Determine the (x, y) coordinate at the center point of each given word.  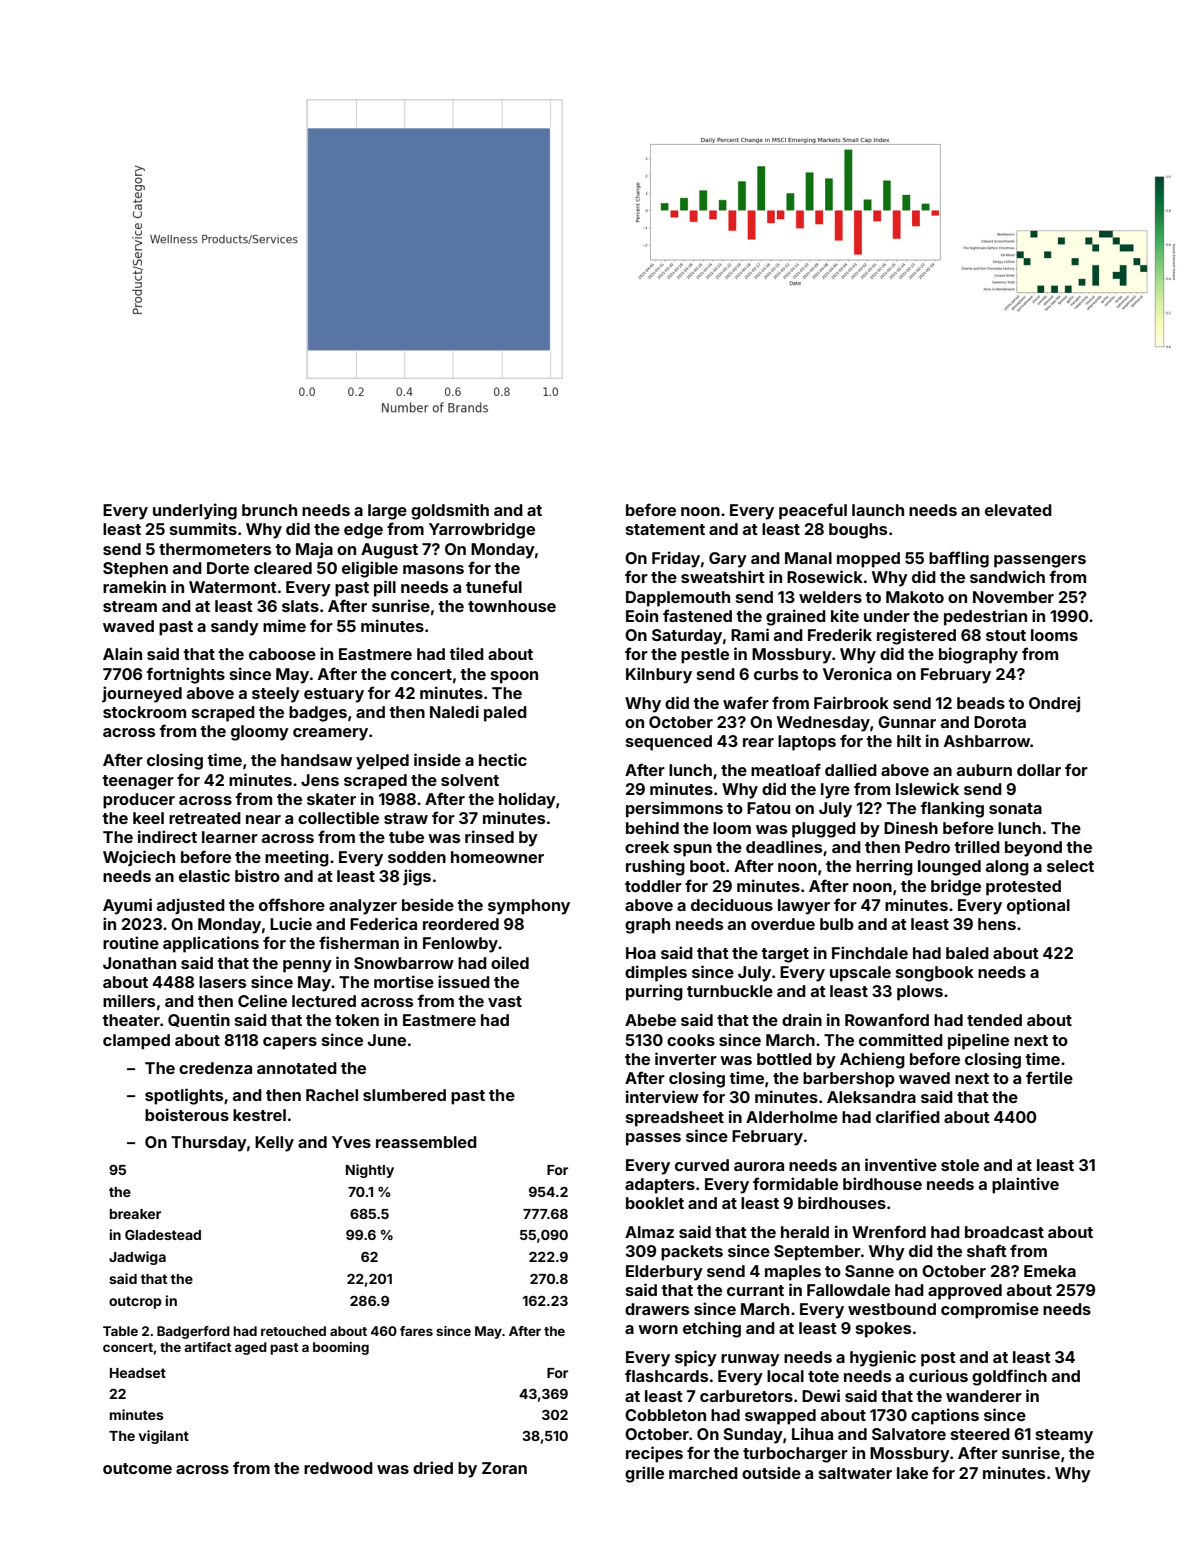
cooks (691, 1040)
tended (994, 1020)
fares (416, 1331)
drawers (657, 1309)
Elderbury (664, 1273)
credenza (215, 1068)
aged (251, 1348)
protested (1023, 888)
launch (878, 510)
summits (203, 528)
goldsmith (450, 511)
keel (148, 818)
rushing (655, 867)
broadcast (1004, 1232)
